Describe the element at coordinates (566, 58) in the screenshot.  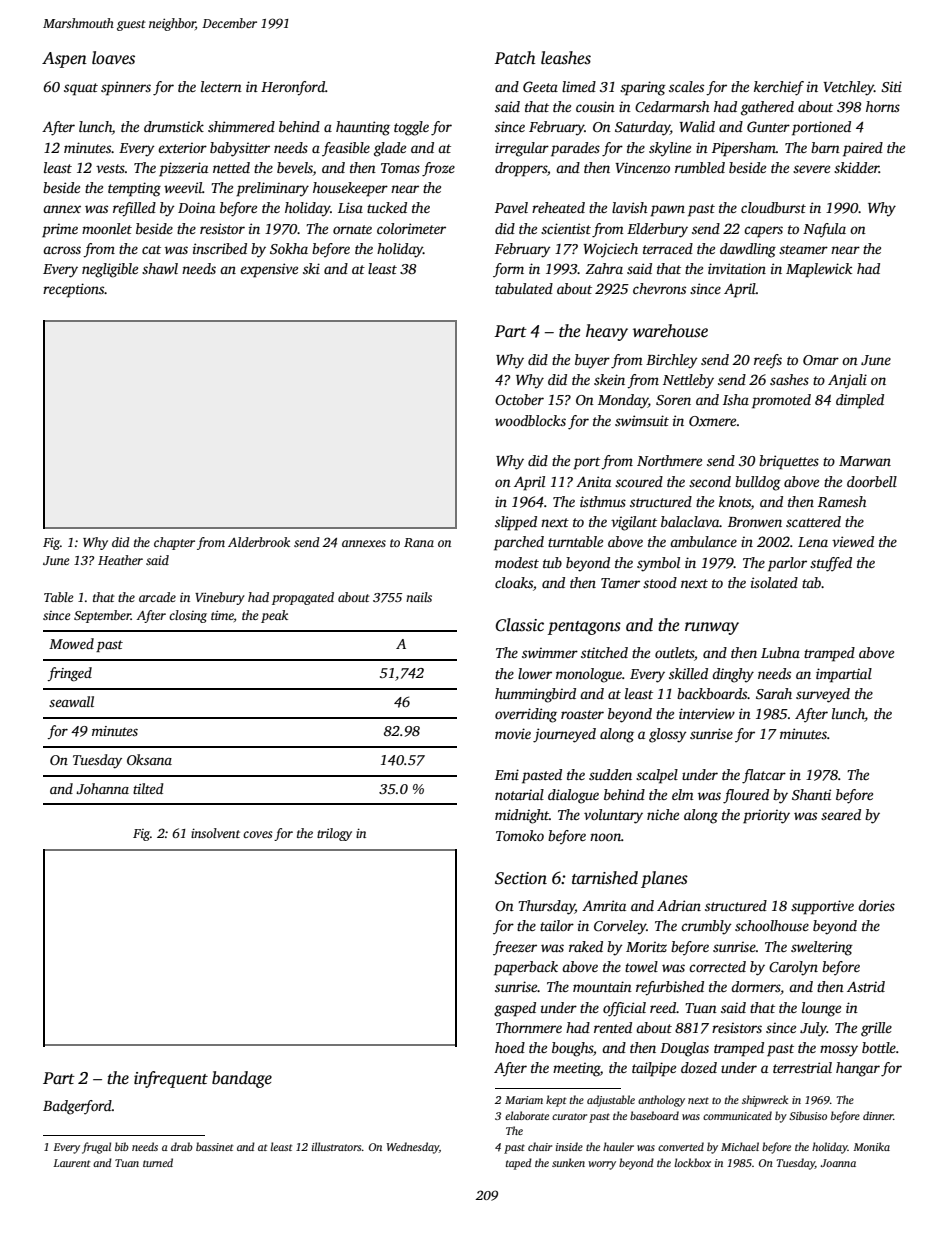
I see `leashes` at that location.
